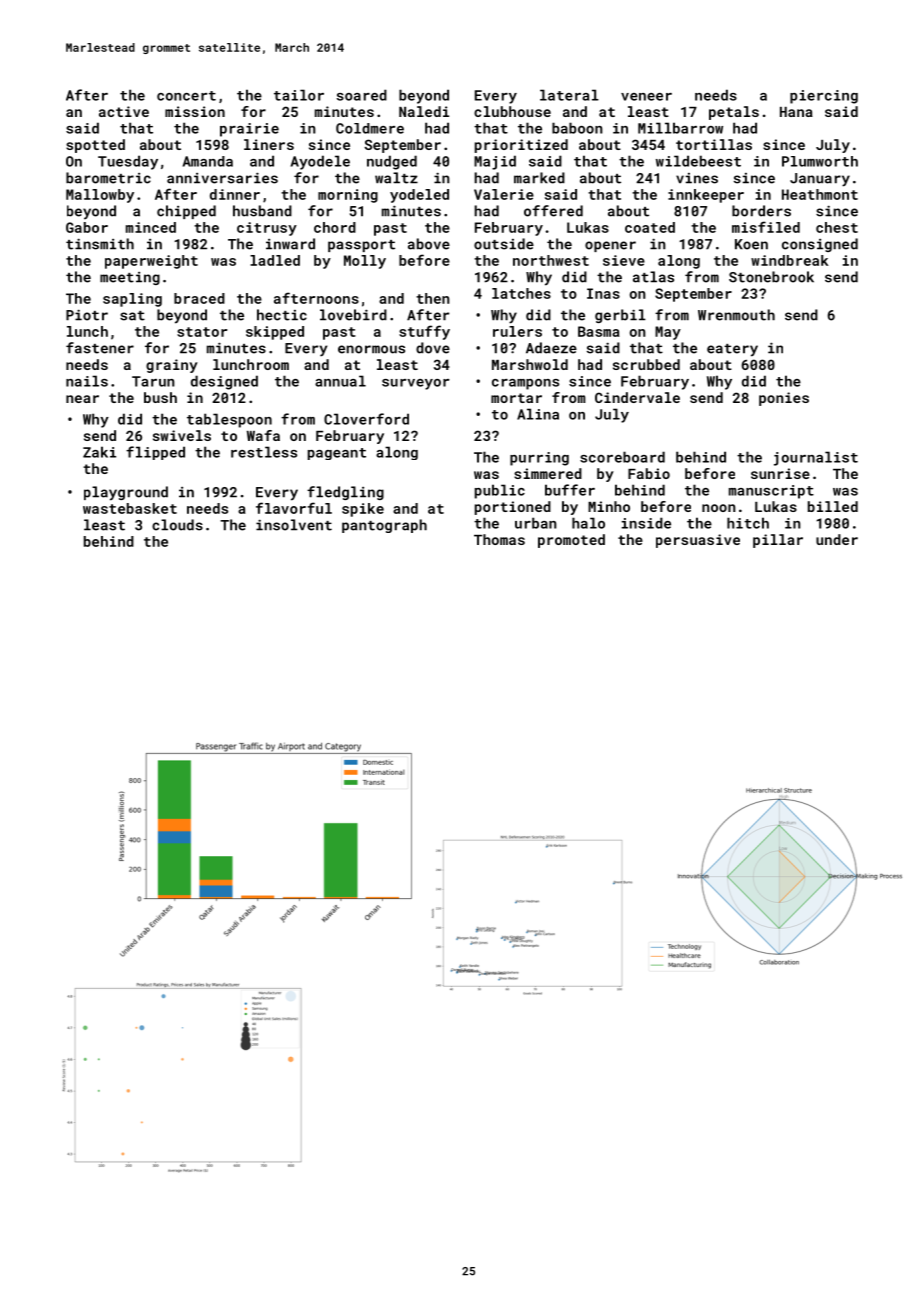 The height and width of the screenshot is (1308, 924). What do you see at coordinates (365, 262) in the screenshot?
I see `Molly` at bounding box center [365, 262].
